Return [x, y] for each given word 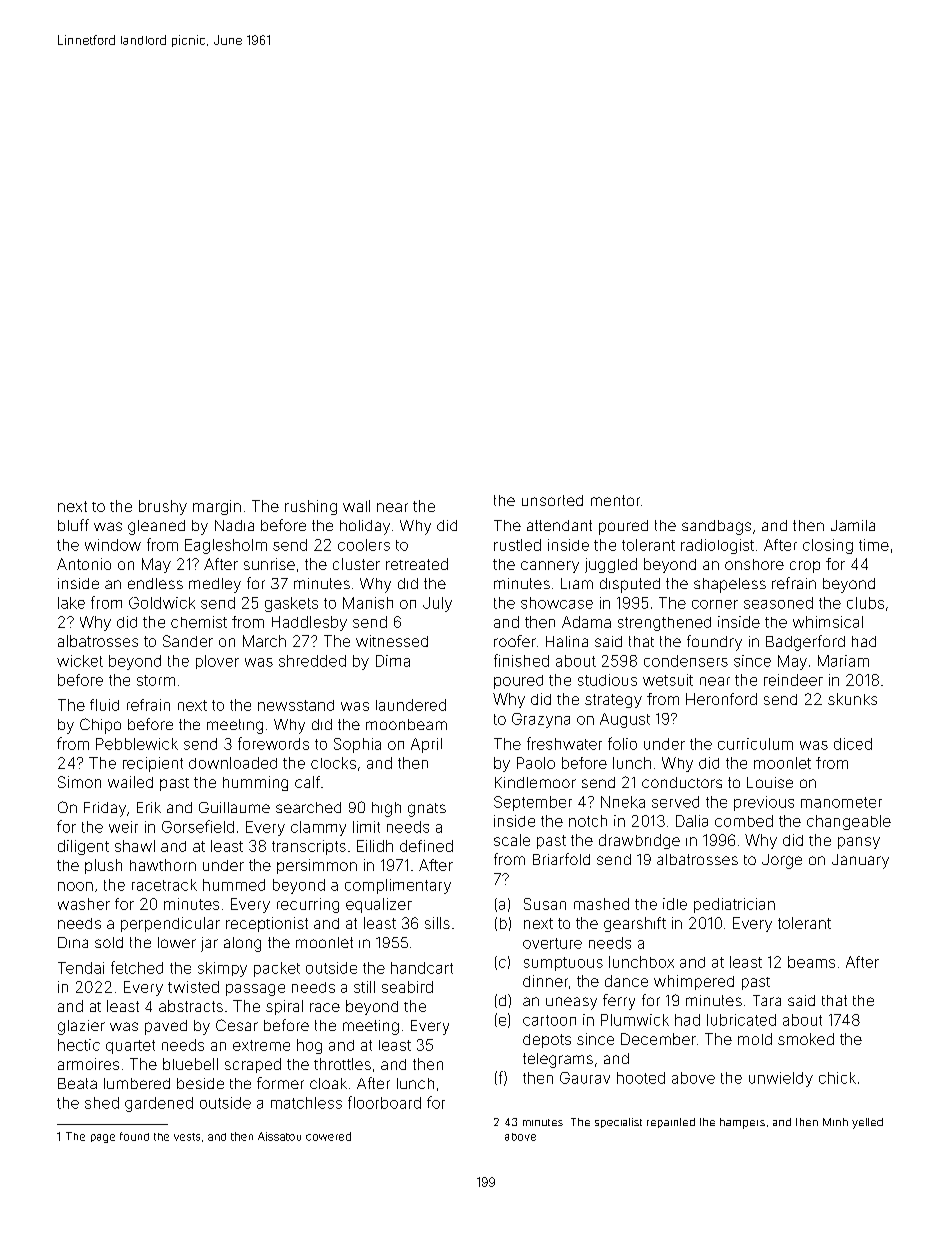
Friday [105, 809]
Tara [767, 1000]
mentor [615, 500]
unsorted [552, 500]
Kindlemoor [535, 782]
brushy [163, 507]
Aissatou [279, 1136]
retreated [417, 564]
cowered [328, 1136]
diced [853, 744]
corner [715, 604]
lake [71, 603]
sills [437, 923]
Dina [73, 942]
